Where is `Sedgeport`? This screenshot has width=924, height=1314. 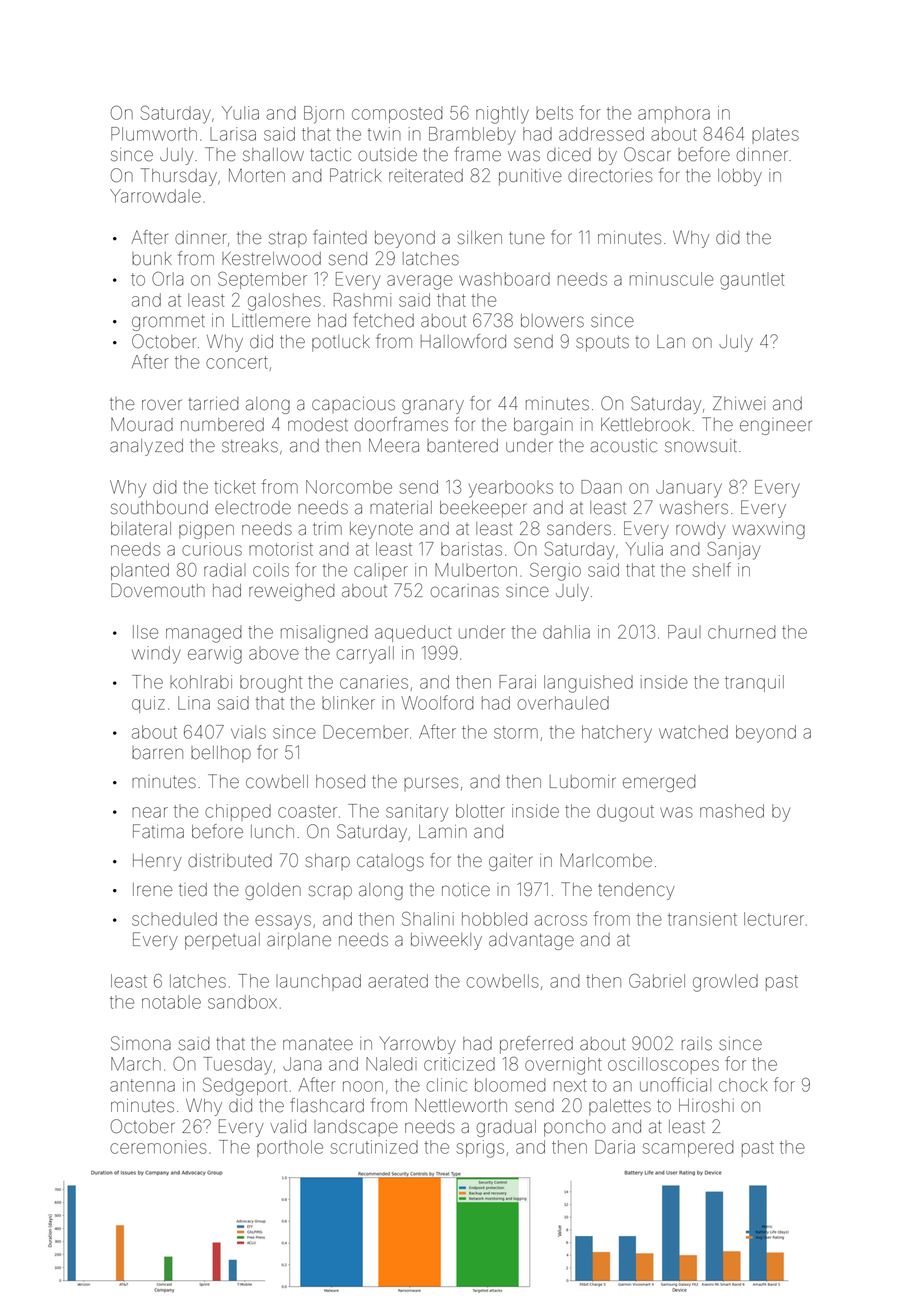
Sedgeport is located at coordinates (245, 1087).
